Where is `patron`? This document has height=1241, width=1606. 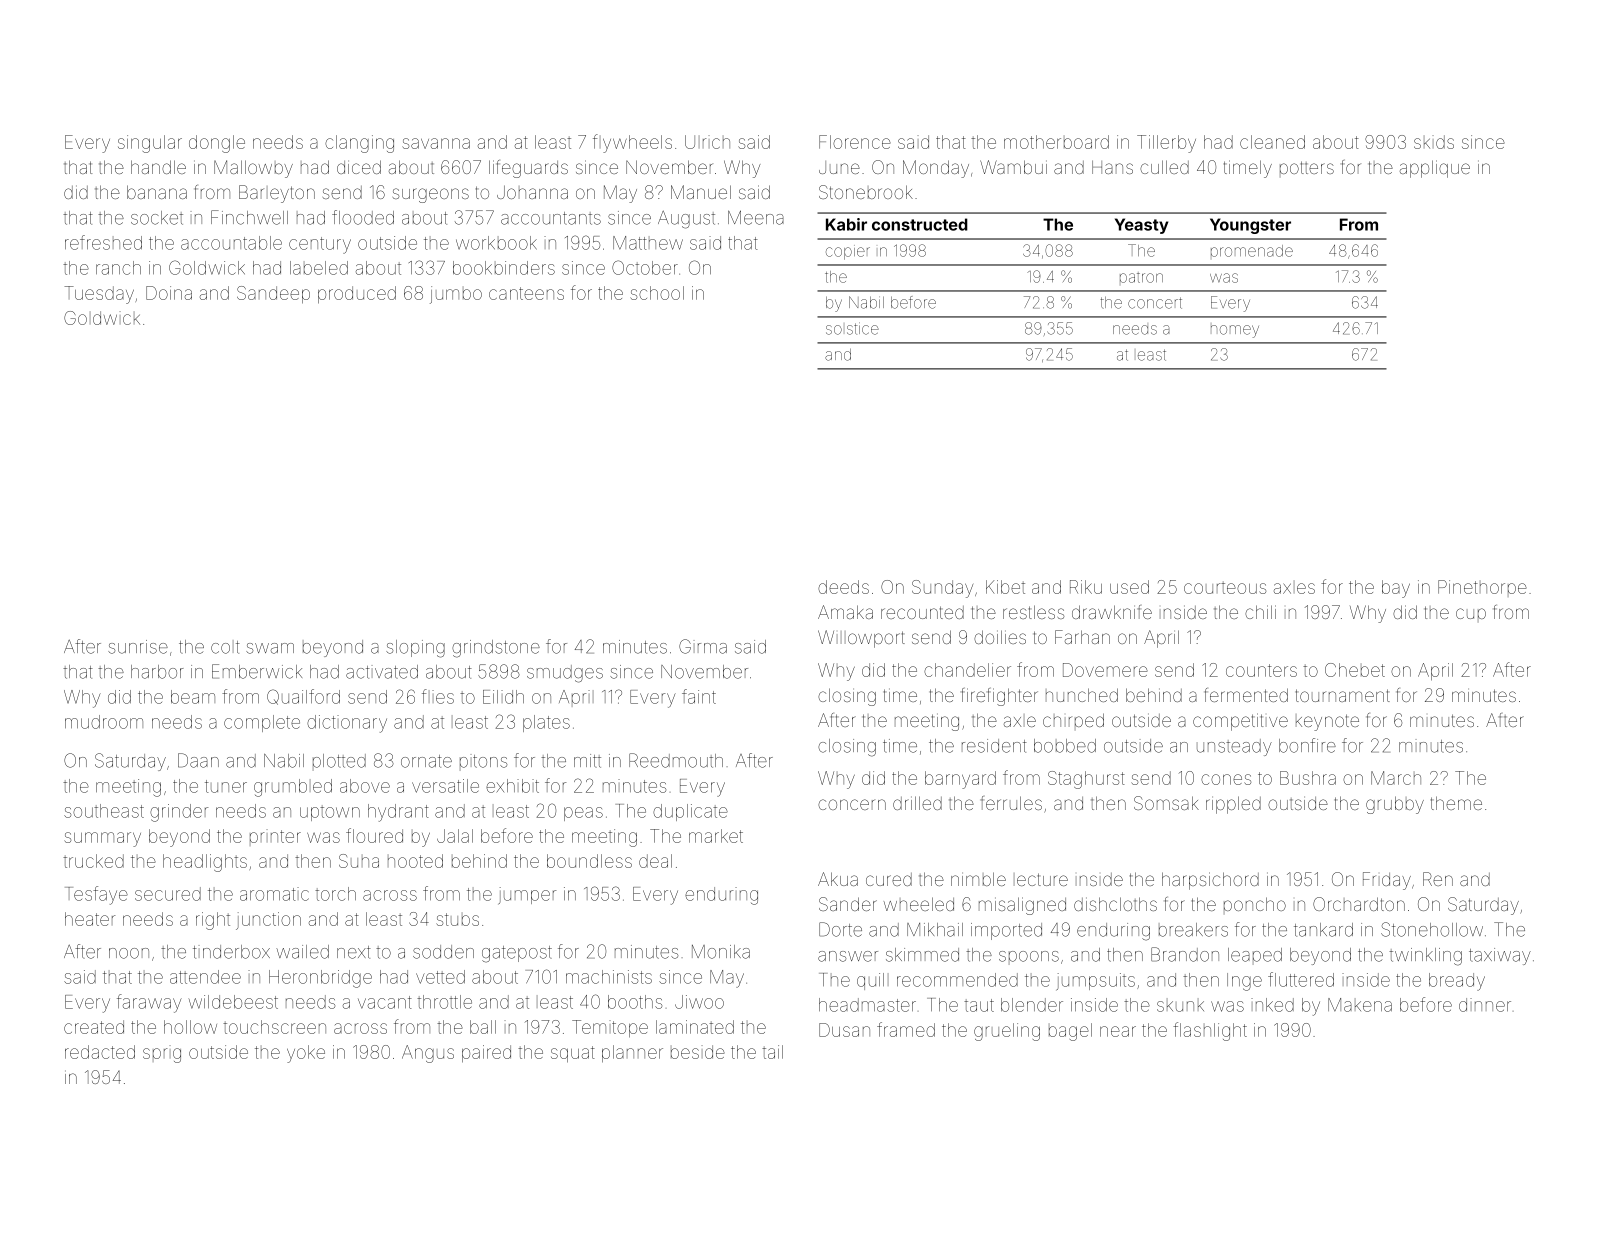 patron is located at coordinates (1141, 277).
